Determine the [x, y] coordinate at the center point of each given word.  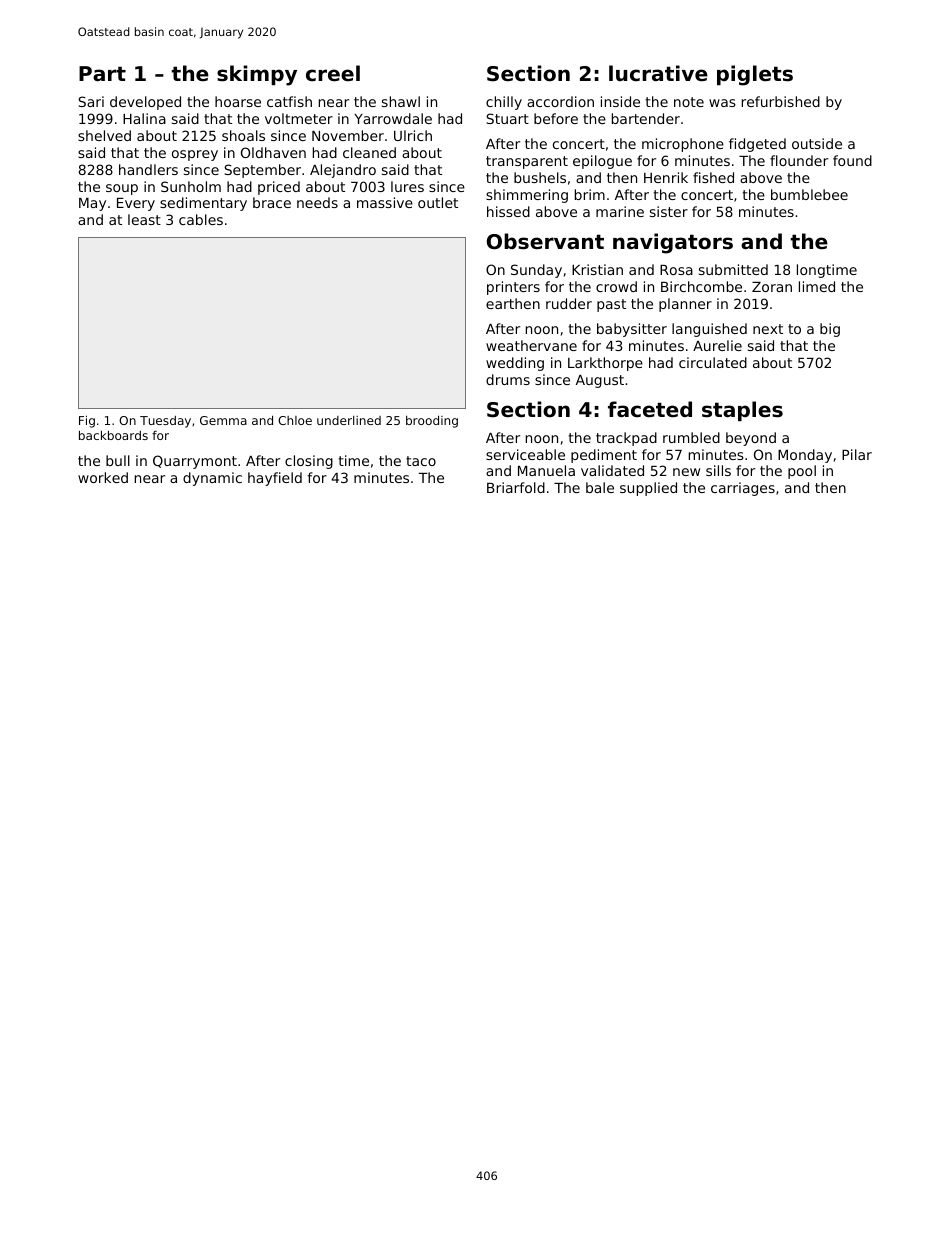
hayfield [275, 479]
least [144, 219]
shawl [401, 101]
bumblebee [809, 194]
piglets [755, 75]
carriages [743, 489]
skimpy [257, 75]
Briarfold [516, 487]
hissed [508, 211]
